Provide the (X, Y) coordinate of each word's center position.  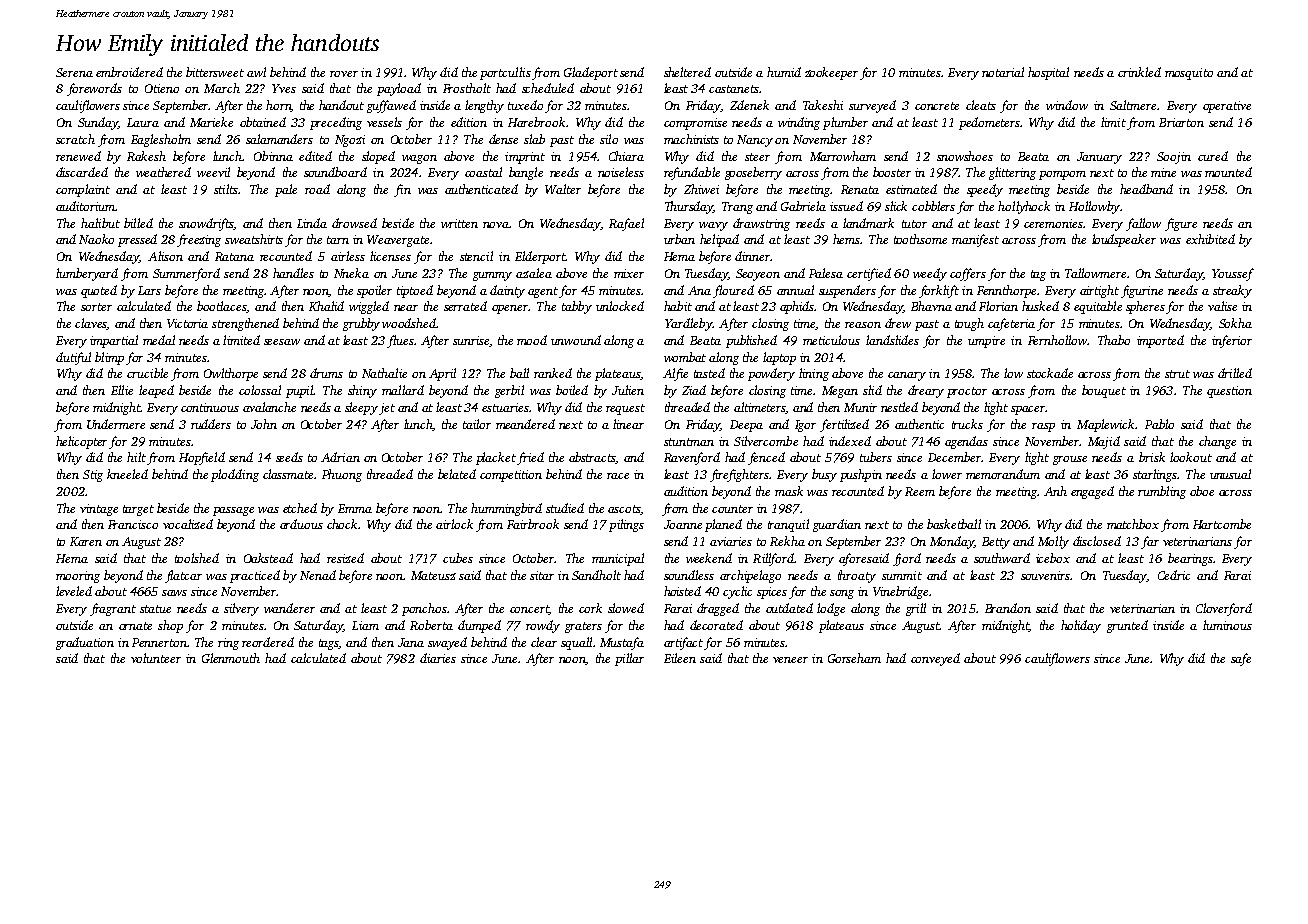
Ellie (122, 390)
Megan (840, 392)
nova (496, 225)
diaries (438, 658)
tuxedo (525, 105)
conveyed (935, 659)
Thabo (1114, 340)
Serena (74, 72)
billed (138, 223)
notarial (1003, 72)
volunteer (156, 658)
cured (1213, 156)
